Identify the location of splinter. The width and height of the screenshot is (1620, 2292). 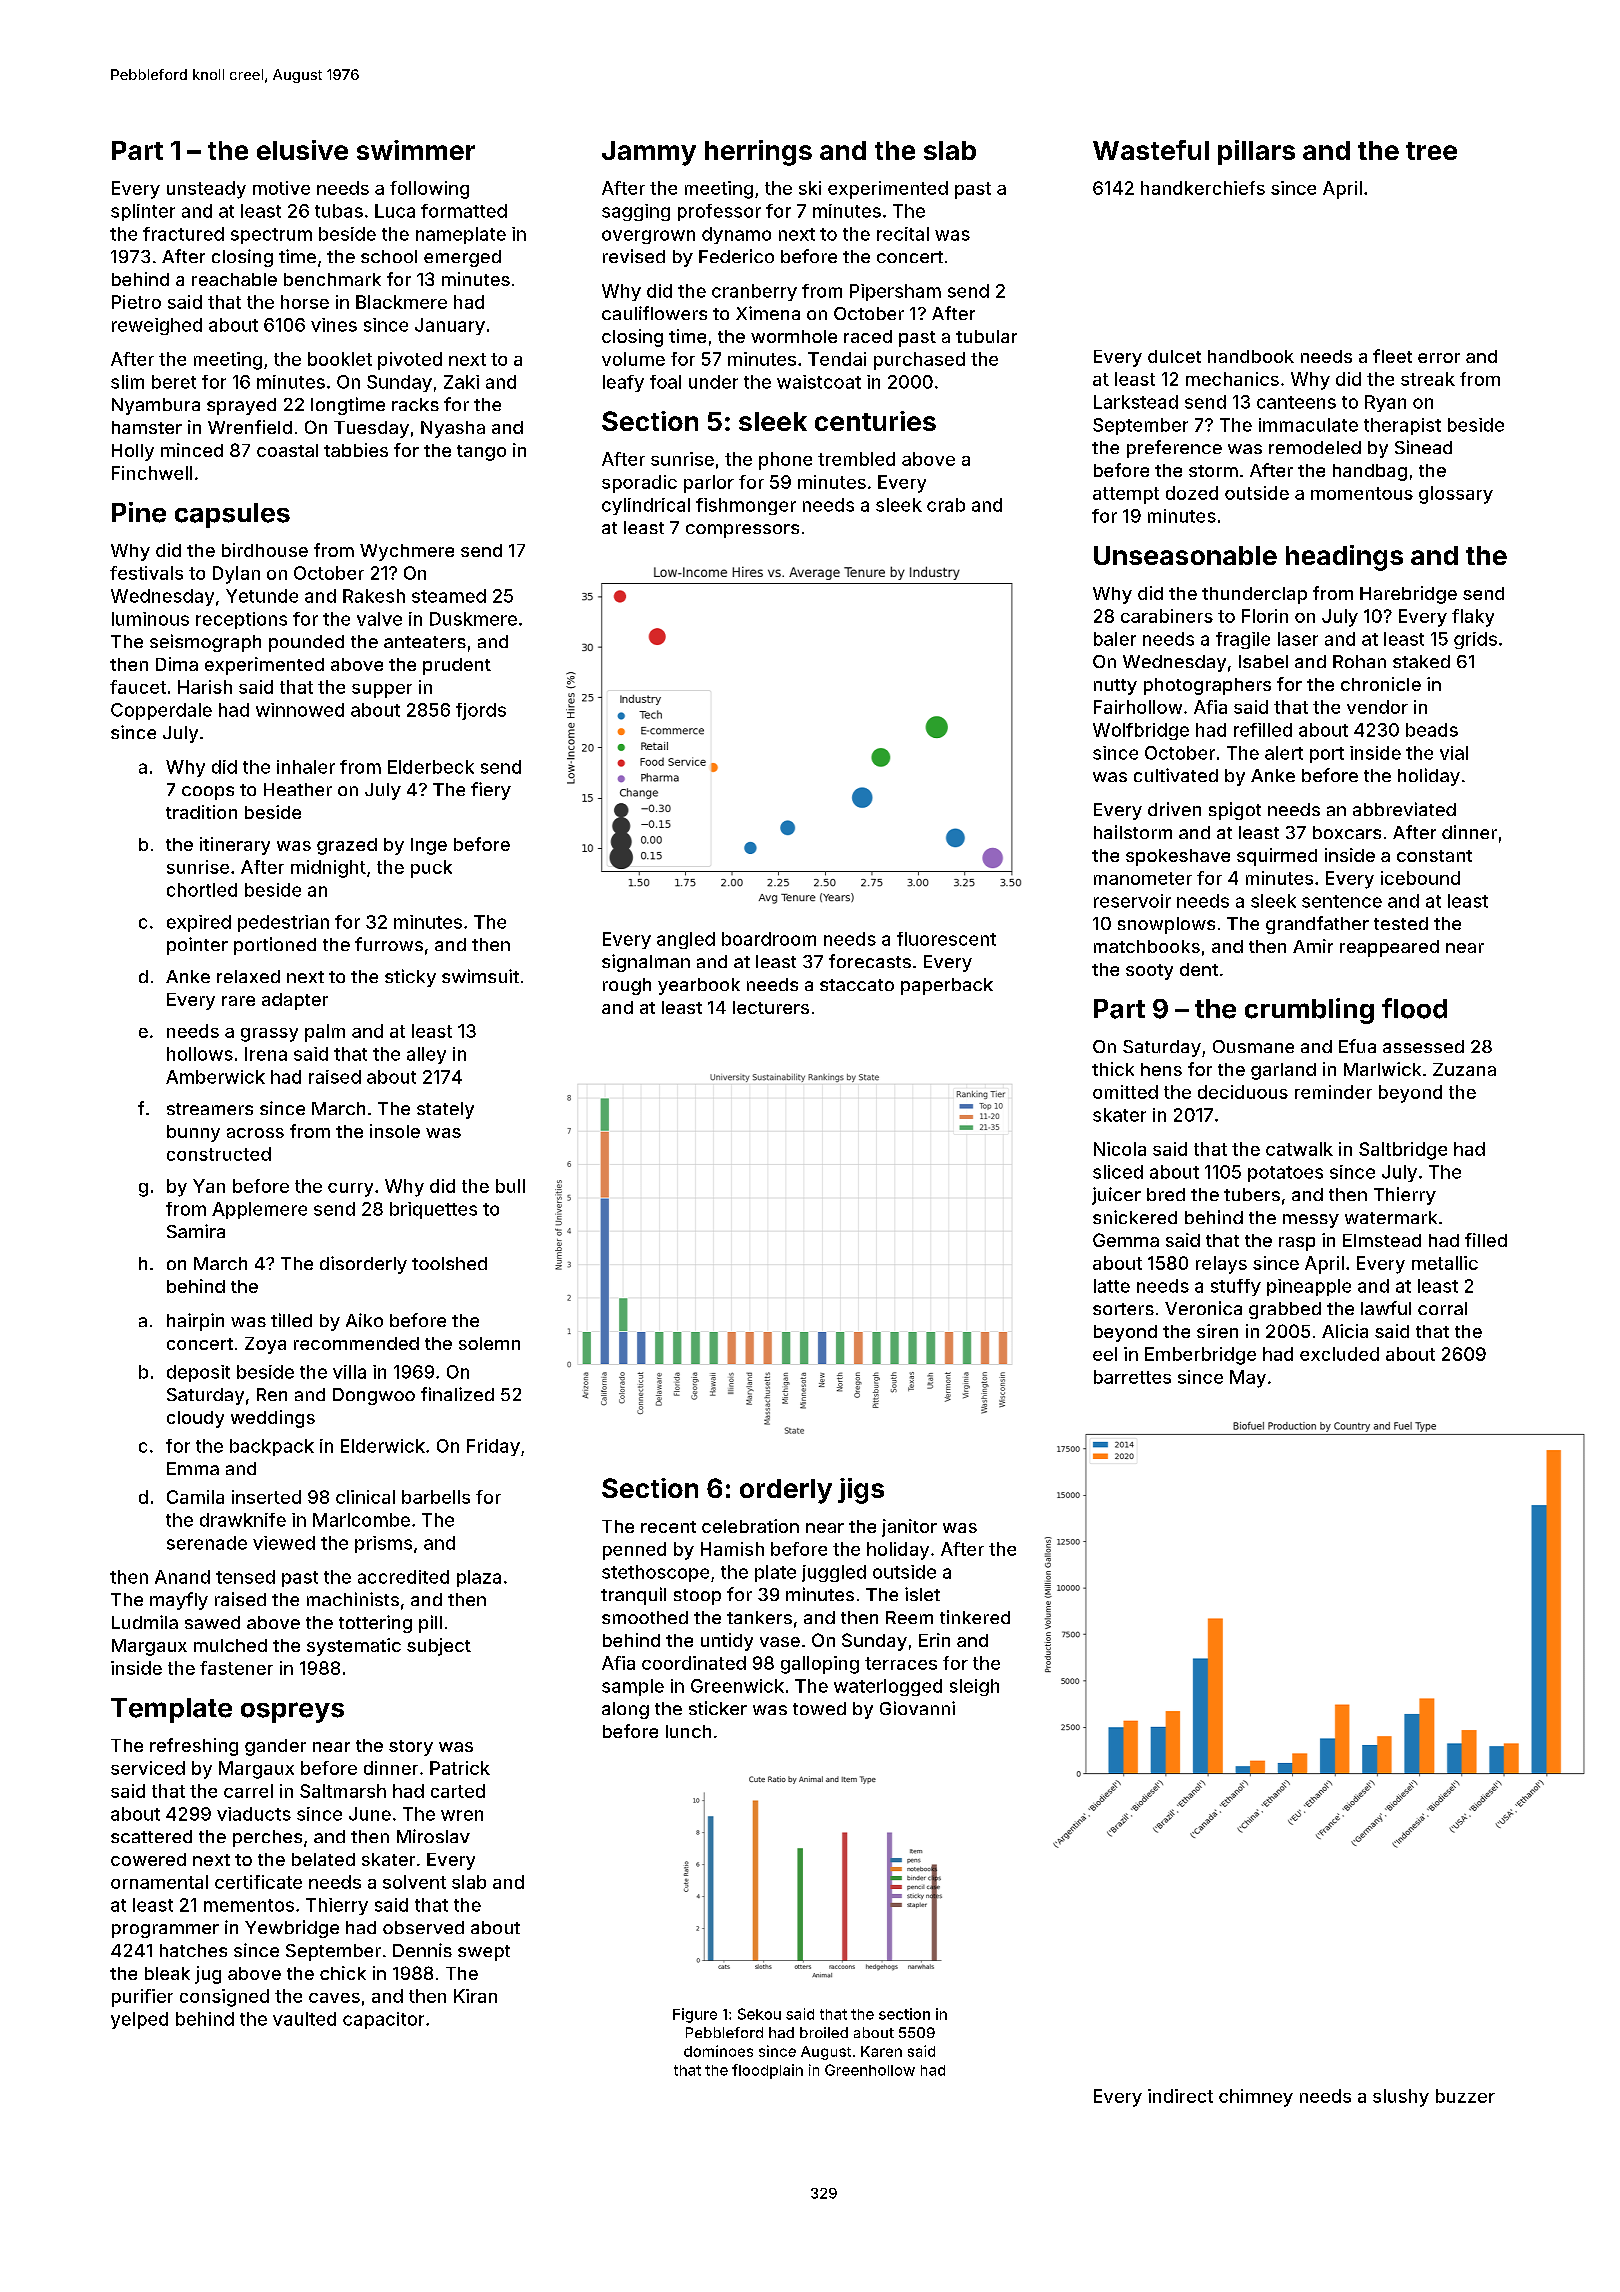
(143, 212).
